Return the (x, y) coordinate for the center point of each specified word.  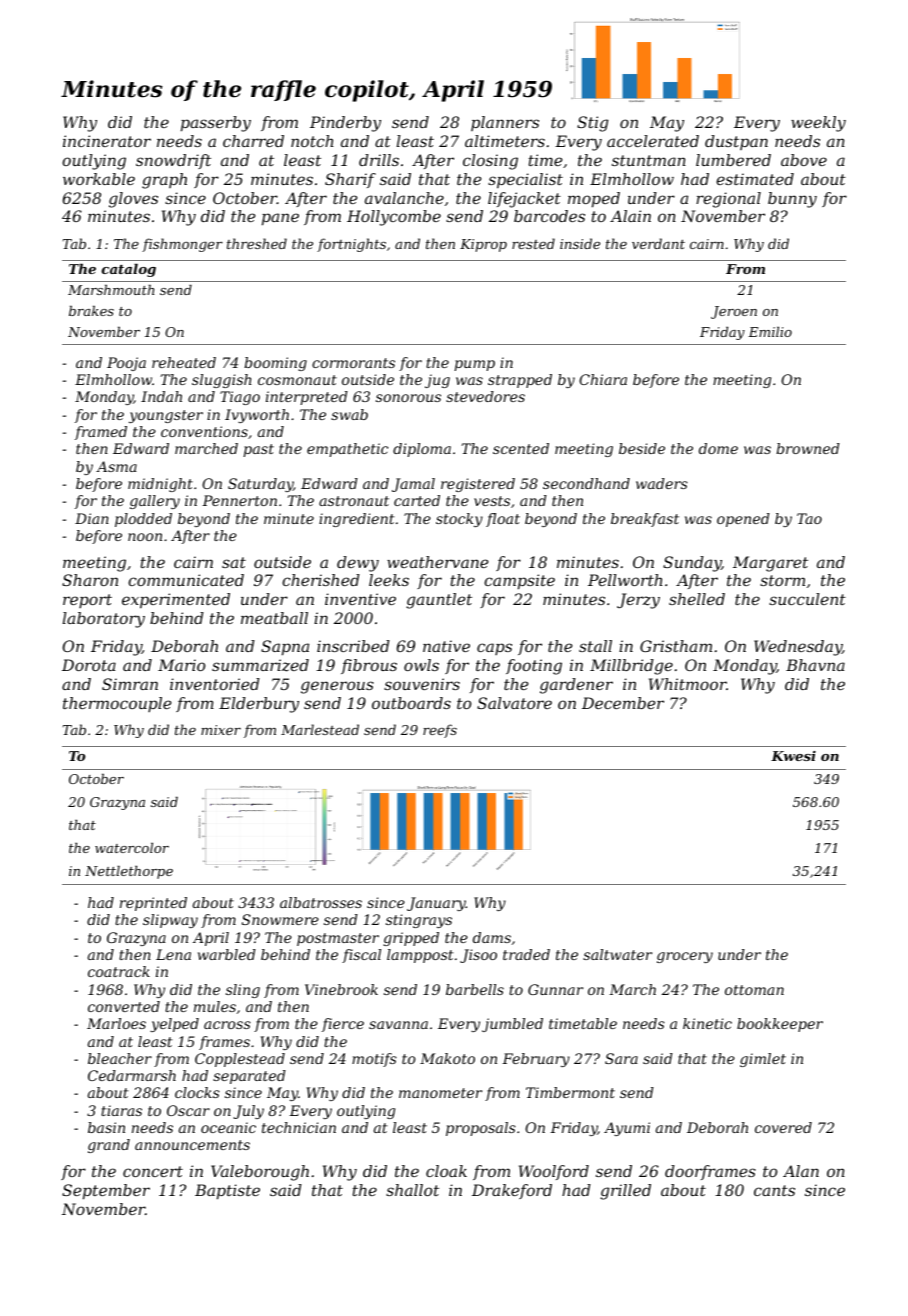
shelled (697, 599)
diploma (422, 450)
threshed (257, 243)
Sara (621, 1058)
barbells (475, 989)
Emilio (770, 332)
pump (474, 365)
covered (783, 1127)
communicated (186, 580)
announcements (192, 1145)
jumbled (512, 1025)
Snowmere (280, 919)
